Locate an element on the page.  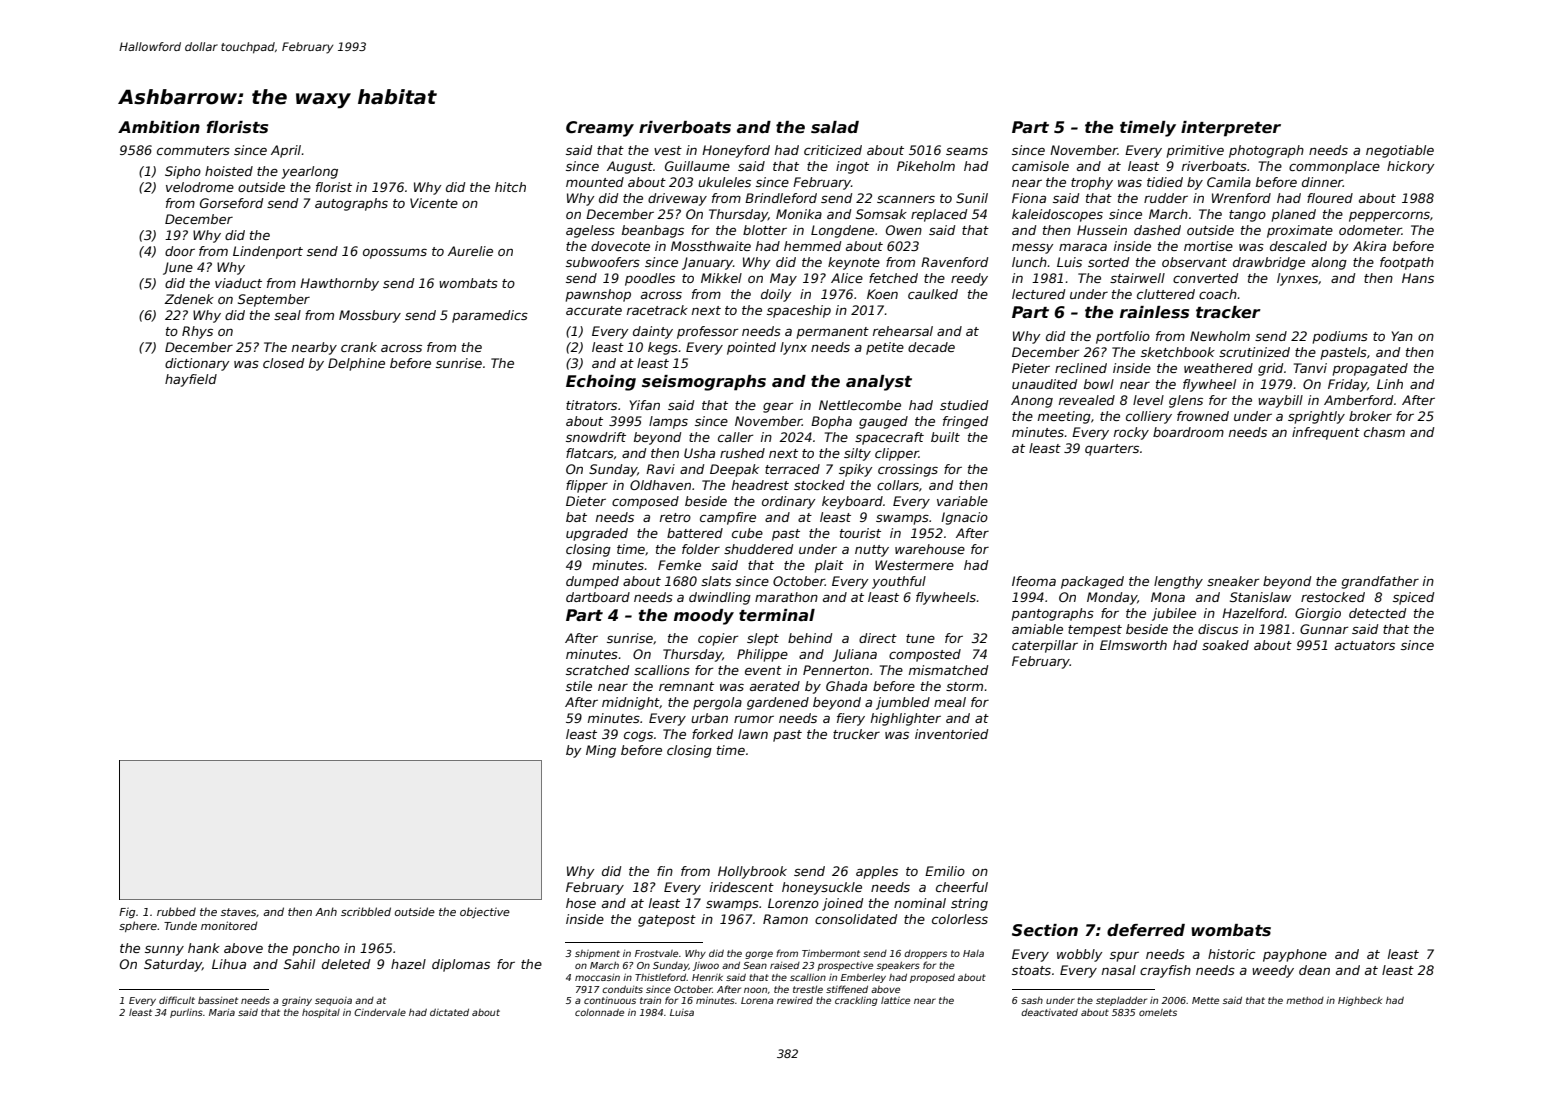
Emilio is located at coordinates (945, 871).
